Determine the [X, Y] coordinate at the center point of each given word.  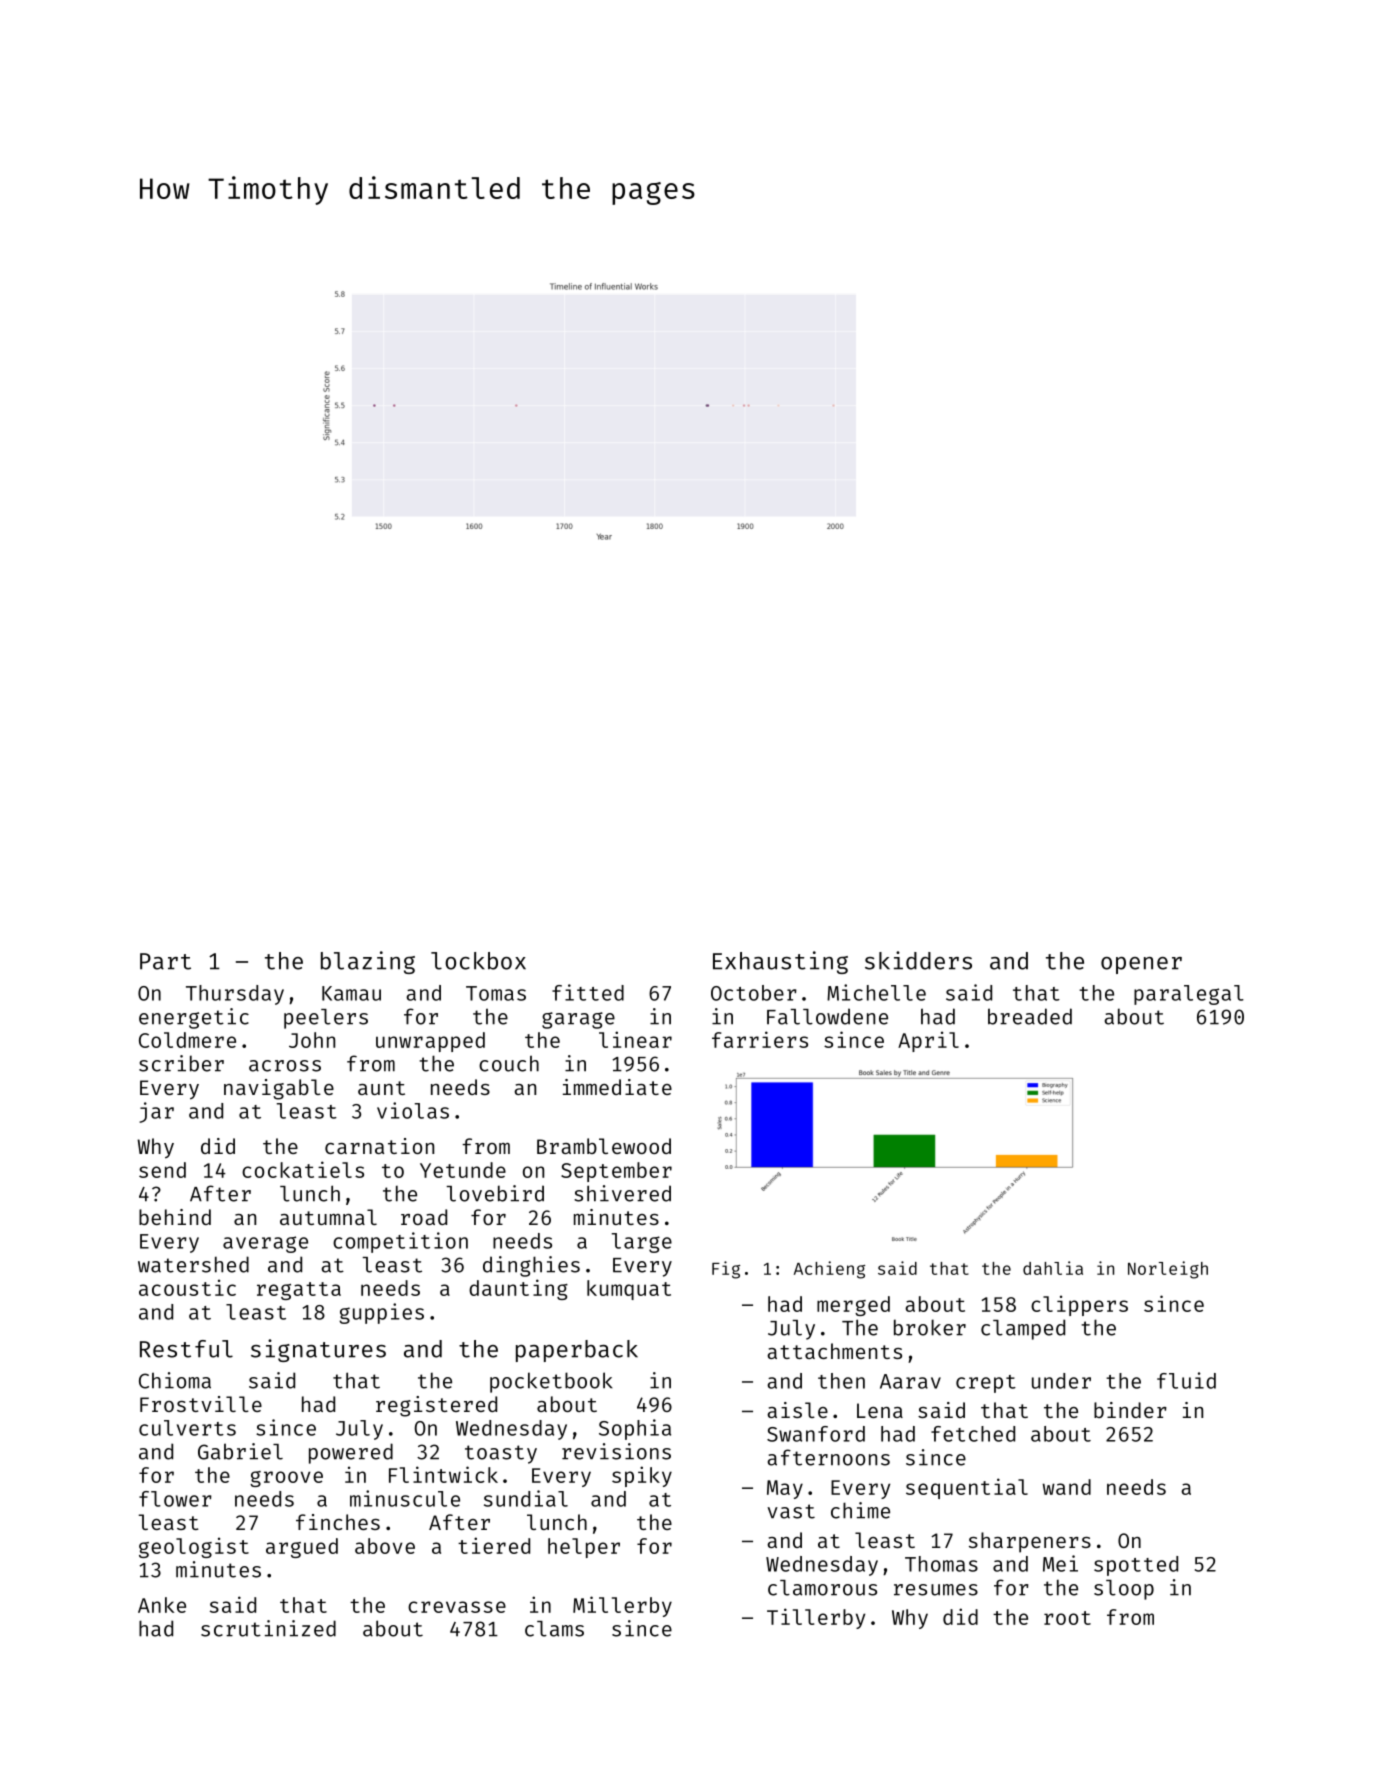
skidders [918, 960]
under [1061, 1381]
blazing [368, 962]
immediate [617, 1087]
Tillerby [816, 1618]
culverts [187, 1428]
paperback [577, 1351]
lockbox [478, 961]
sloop [1124, 1590]
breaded [1030, 1016]
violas [413, 1110]
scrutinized [268, 1628]
